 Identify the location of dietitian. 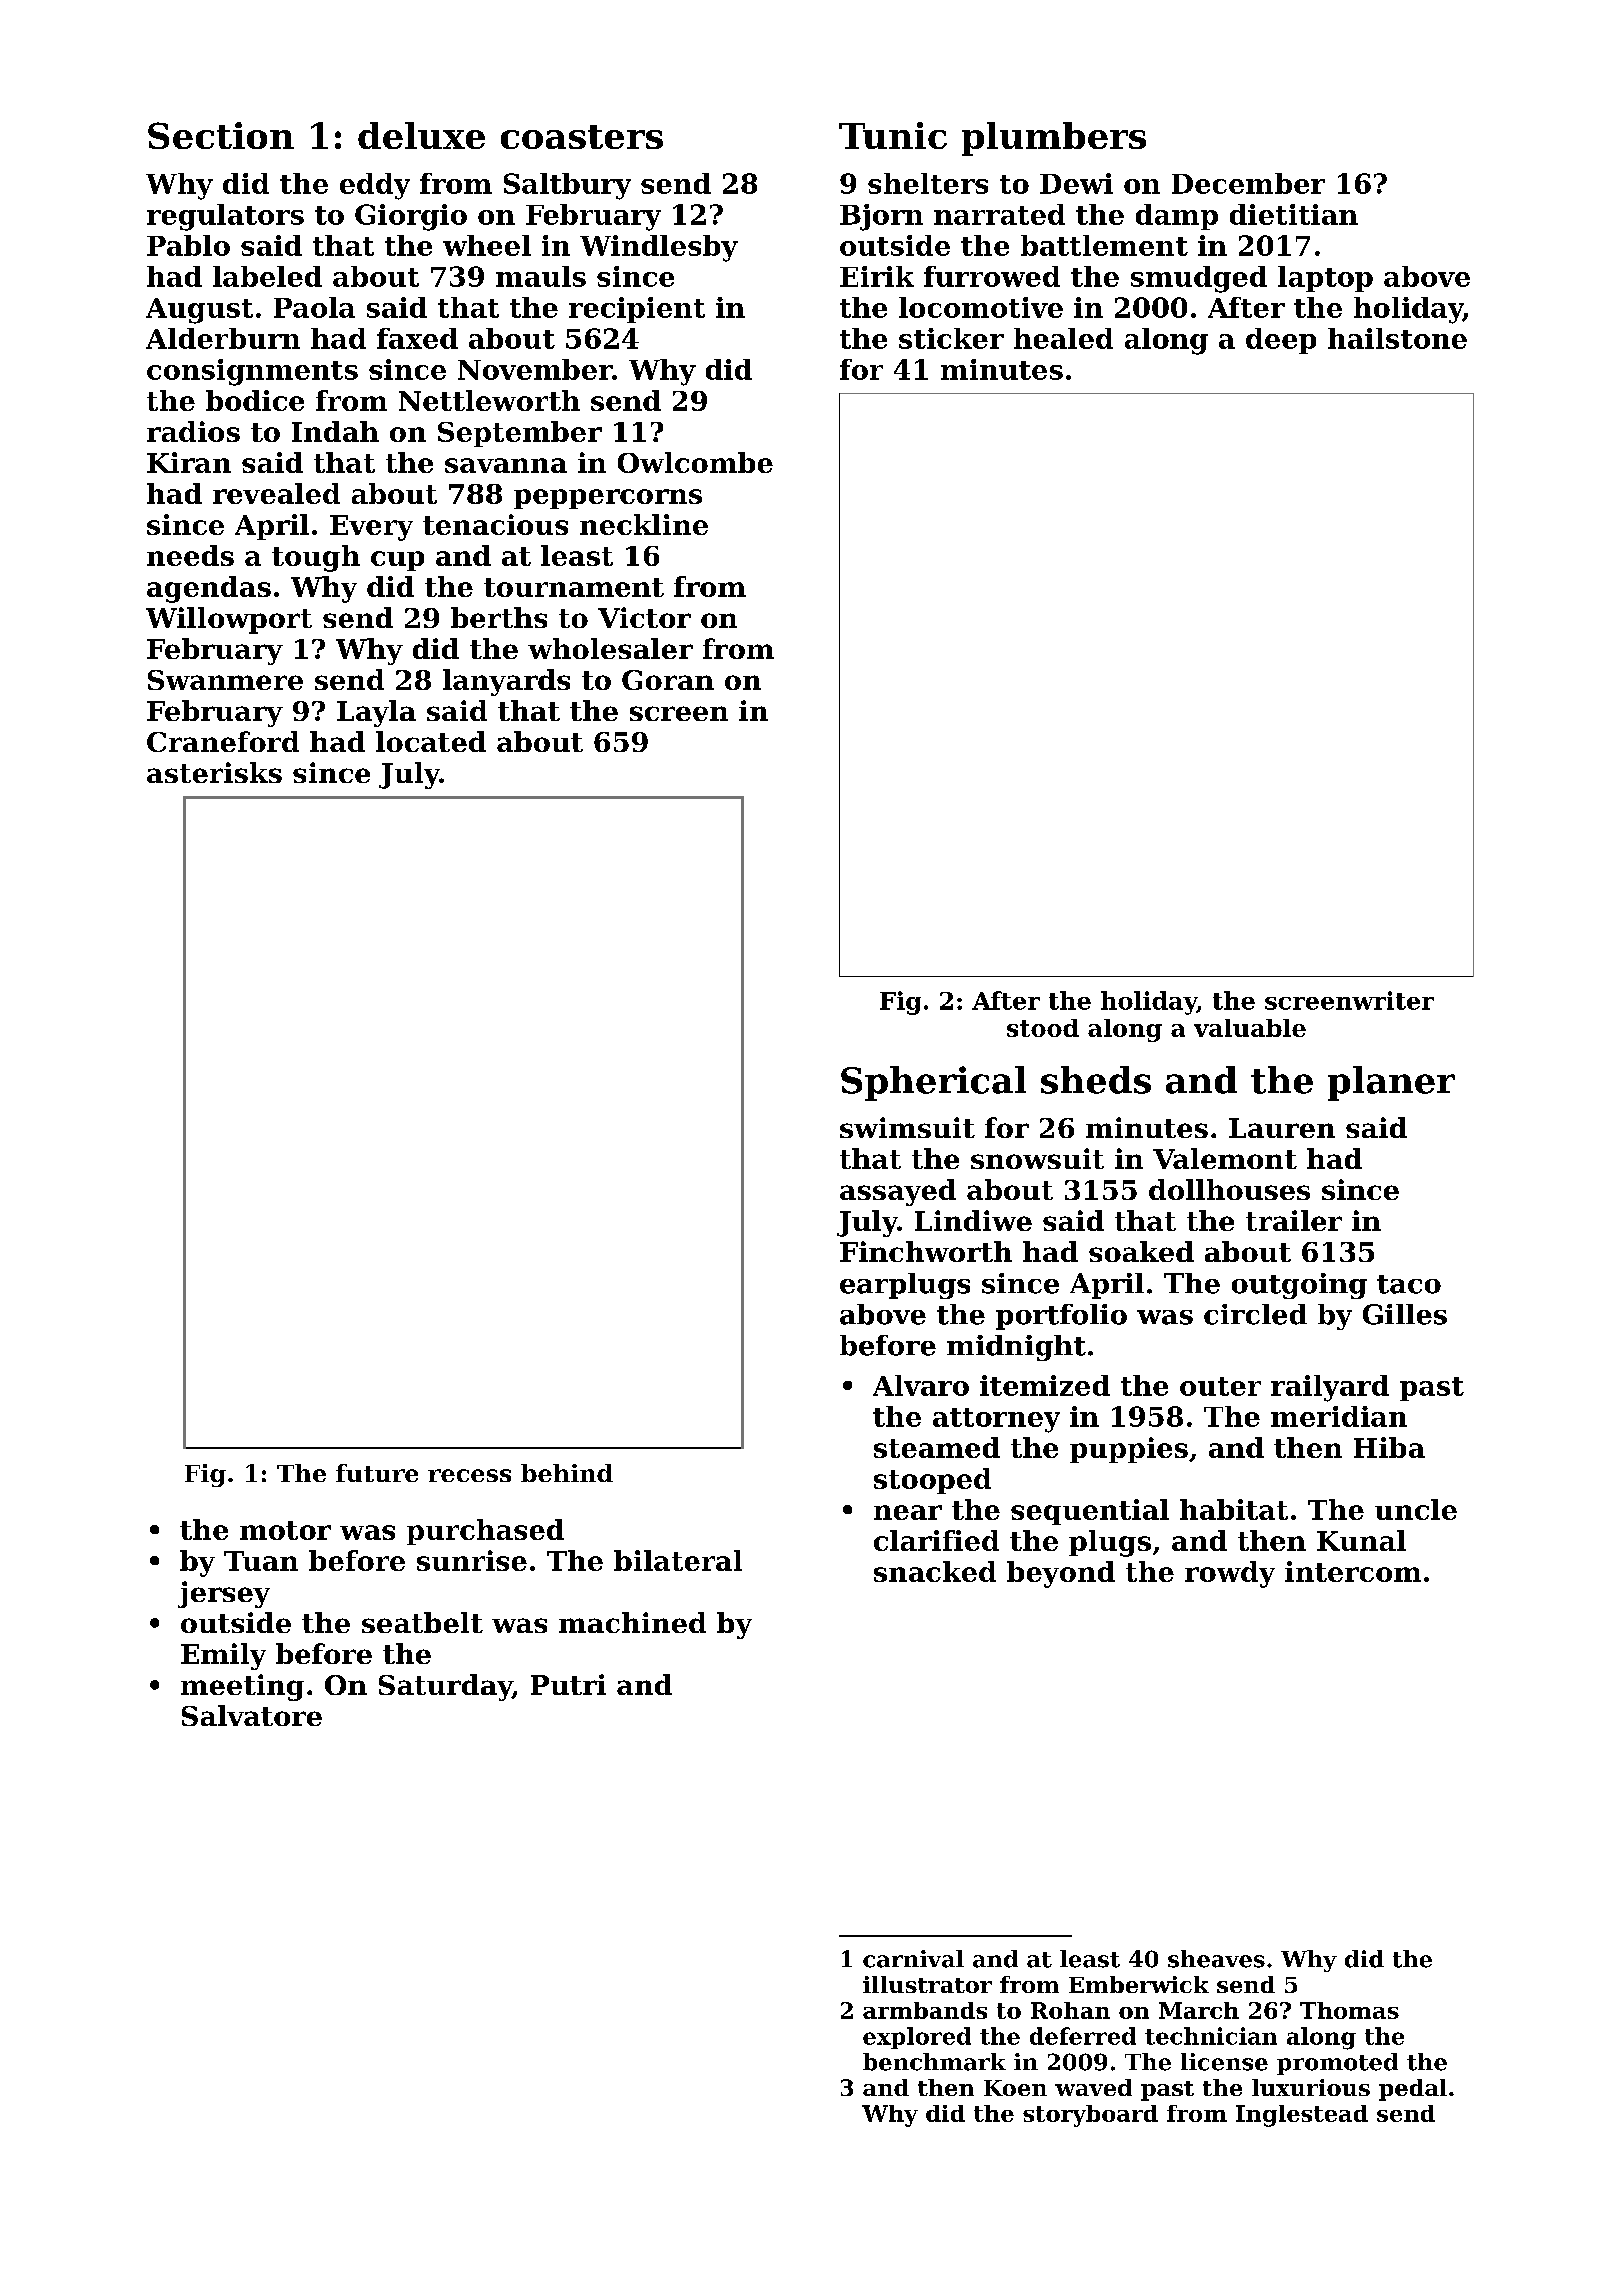
(1294, 214).
